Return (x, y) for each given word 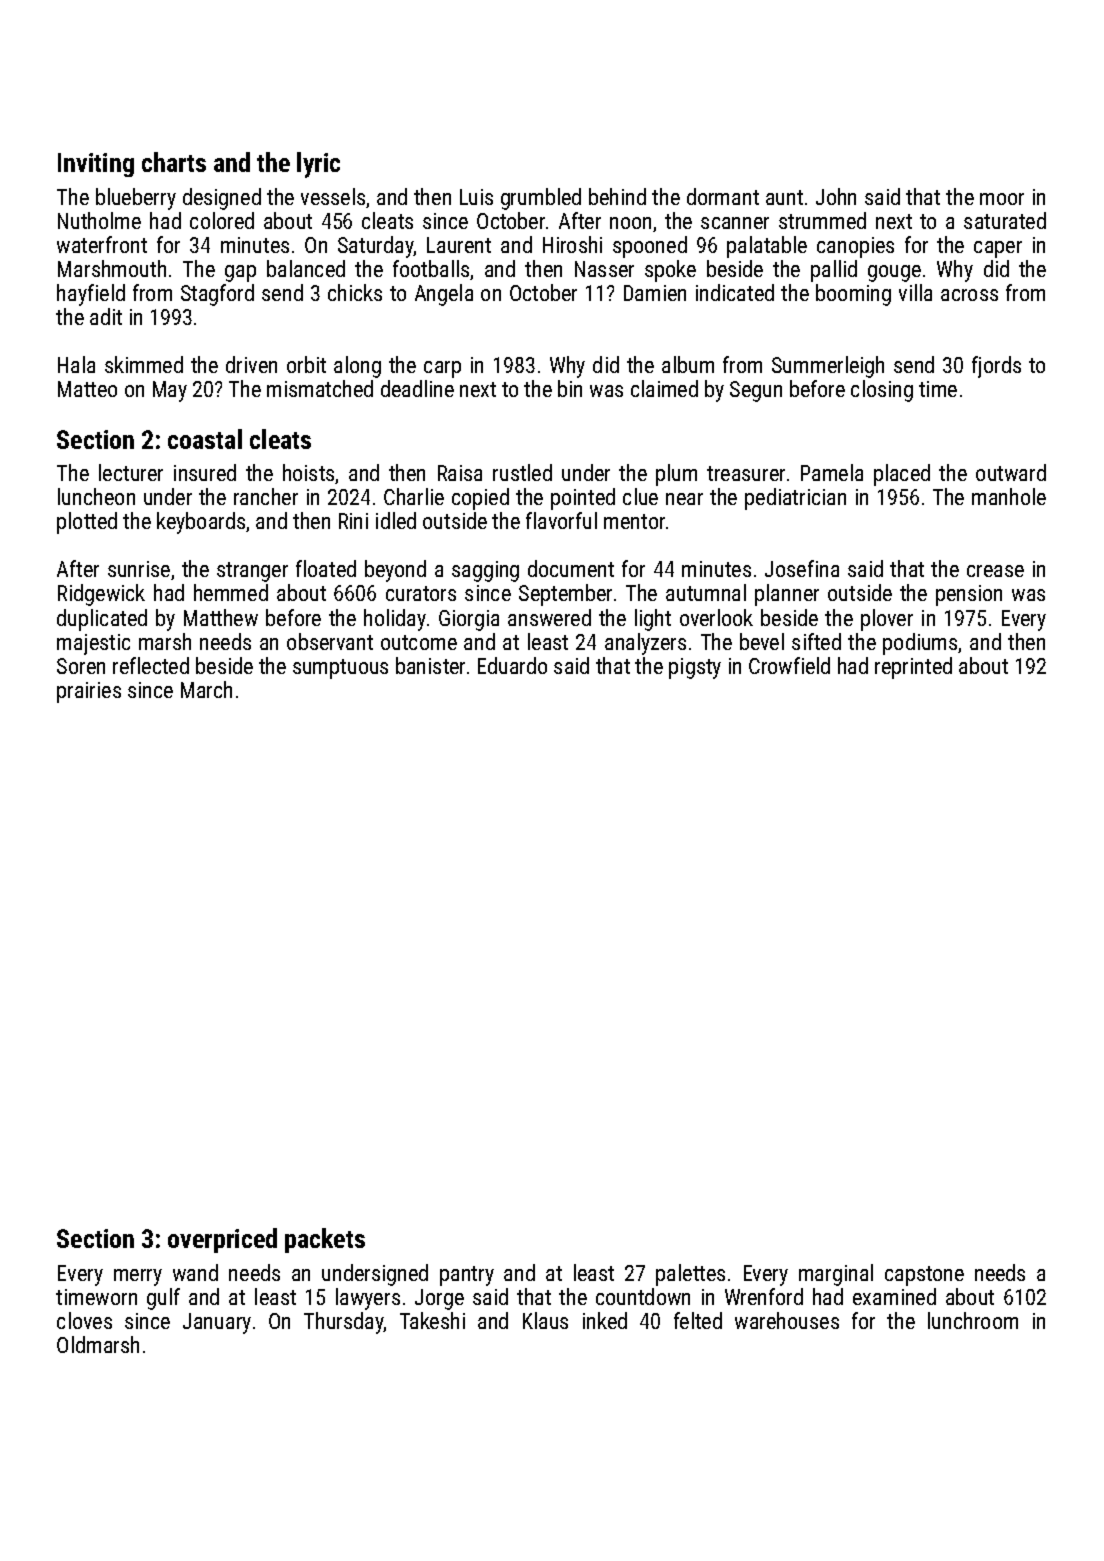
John (836, 196)
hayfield (91, 295)
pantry (467, 1276)
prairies (89, 692)
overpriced (222, 1240)
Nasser (604, 269)
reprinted (913, 668)
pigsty (695, 668)
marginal (836, 1275)
